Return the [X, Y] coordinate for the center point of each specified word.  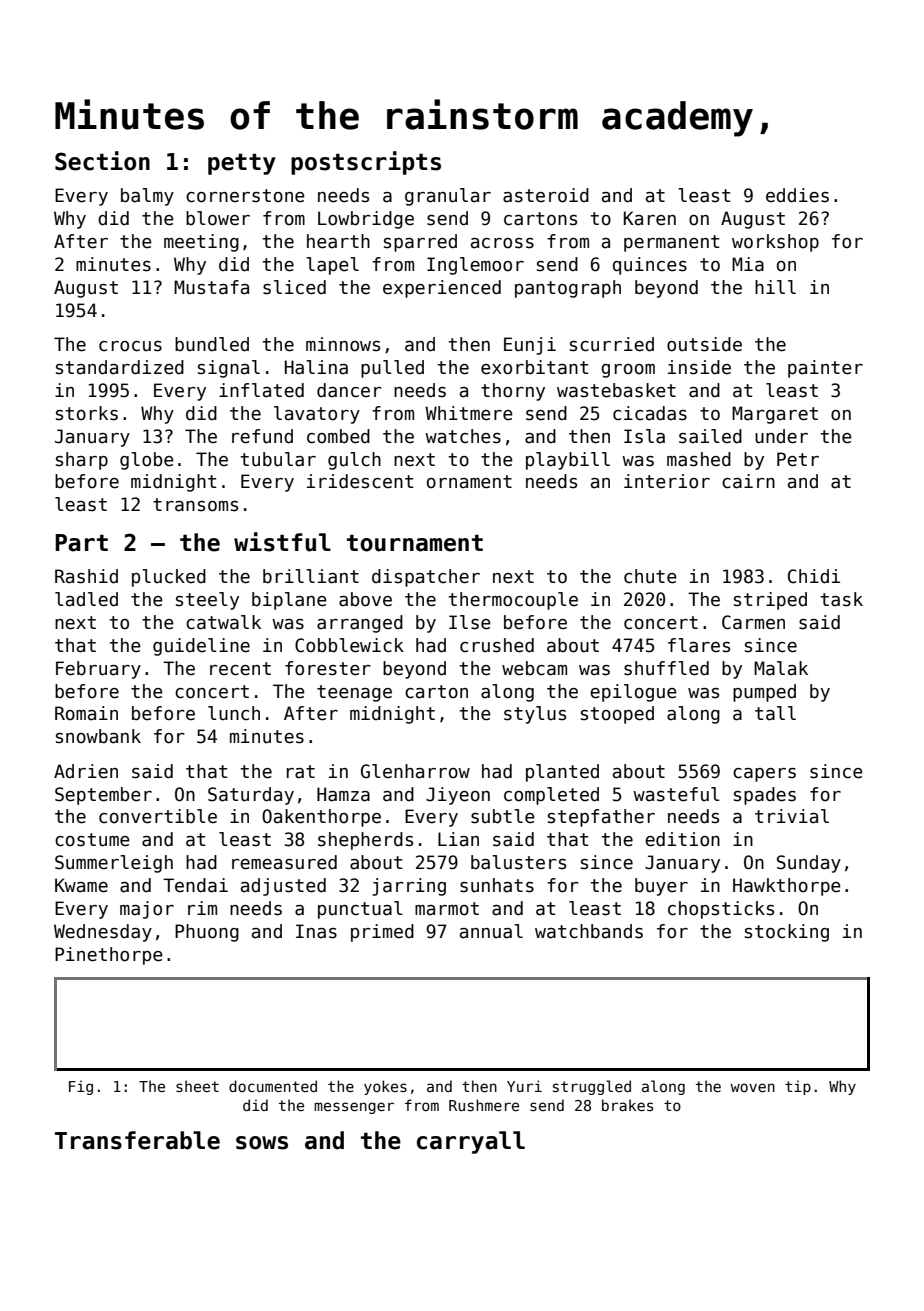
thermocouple [513, 601]
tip [798, 1087]
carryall [471, 1142]
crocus [130, 346]
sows [262, 1143]
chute [650, 576]
